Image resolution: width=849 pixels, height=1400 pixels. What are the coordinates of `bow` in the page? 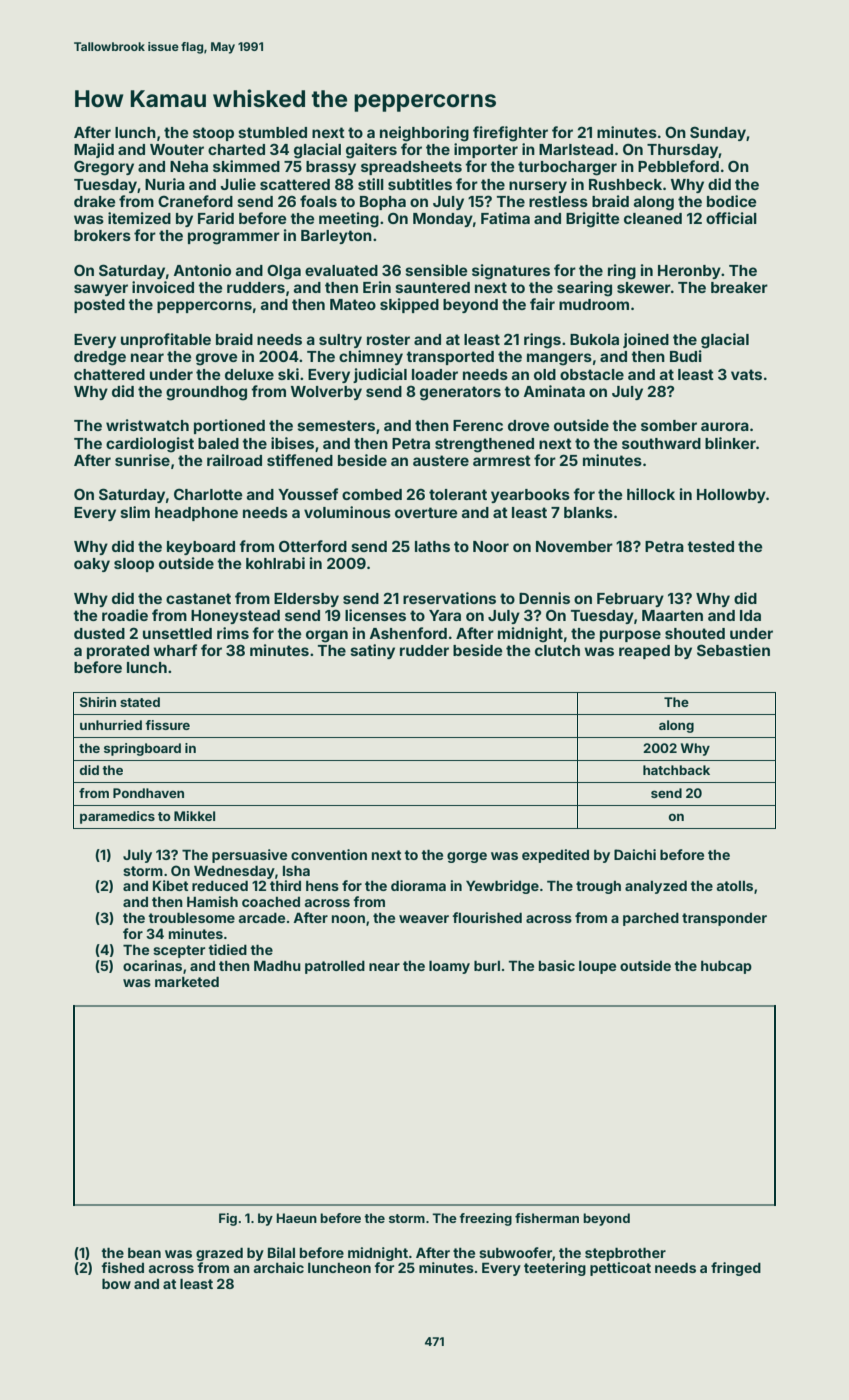 It's located at (116, 1283).
